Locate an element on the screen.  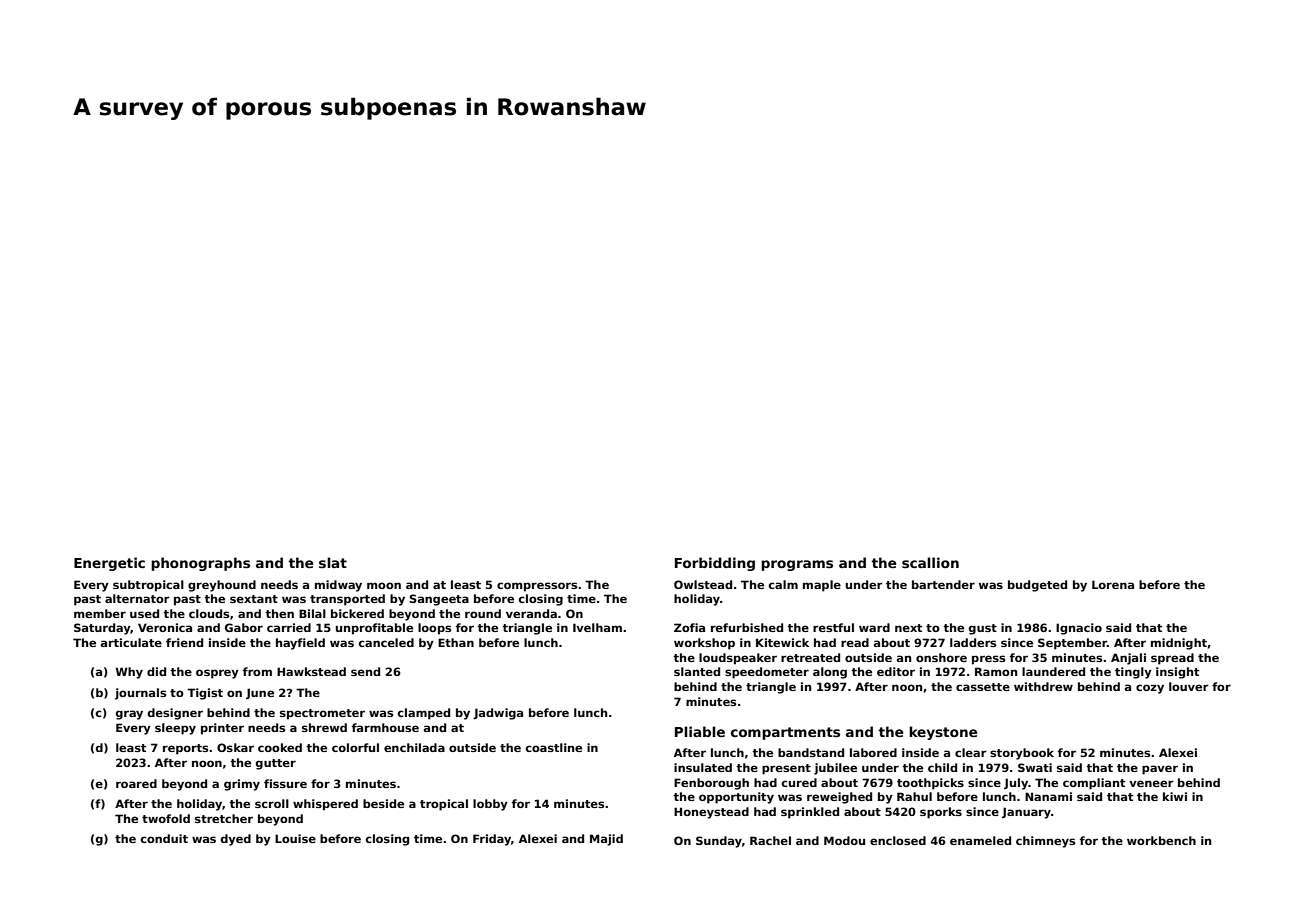
bartender is located at coordinates (943, 584).
